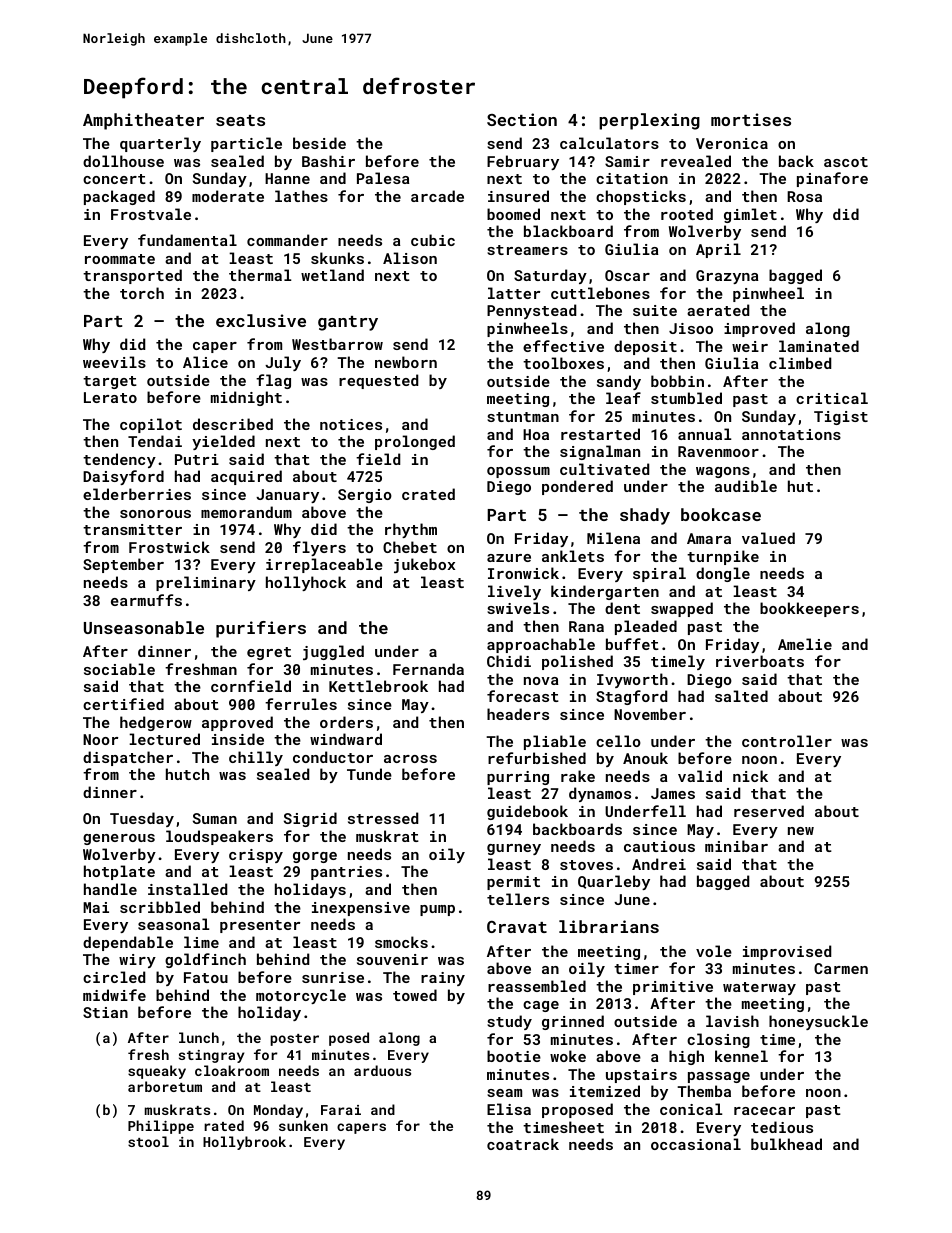 This screenshot has height=1233, width=952. Describe the element at coordinates (437, 196) in the screenshot. I see `arcade` at that location.
